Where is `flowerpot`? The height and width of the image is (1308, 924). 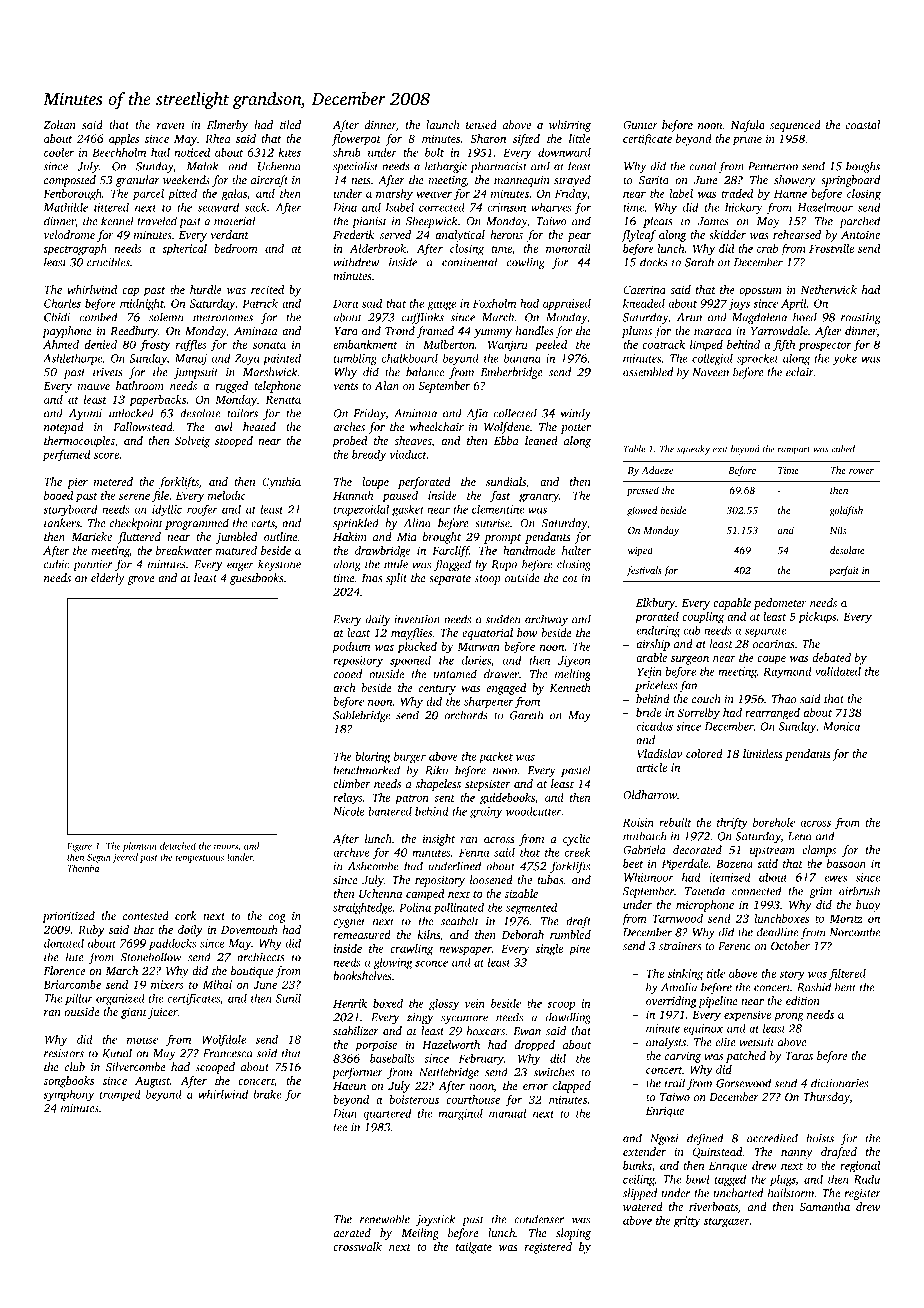 flowerpot is located at coordinates (356, 140).
